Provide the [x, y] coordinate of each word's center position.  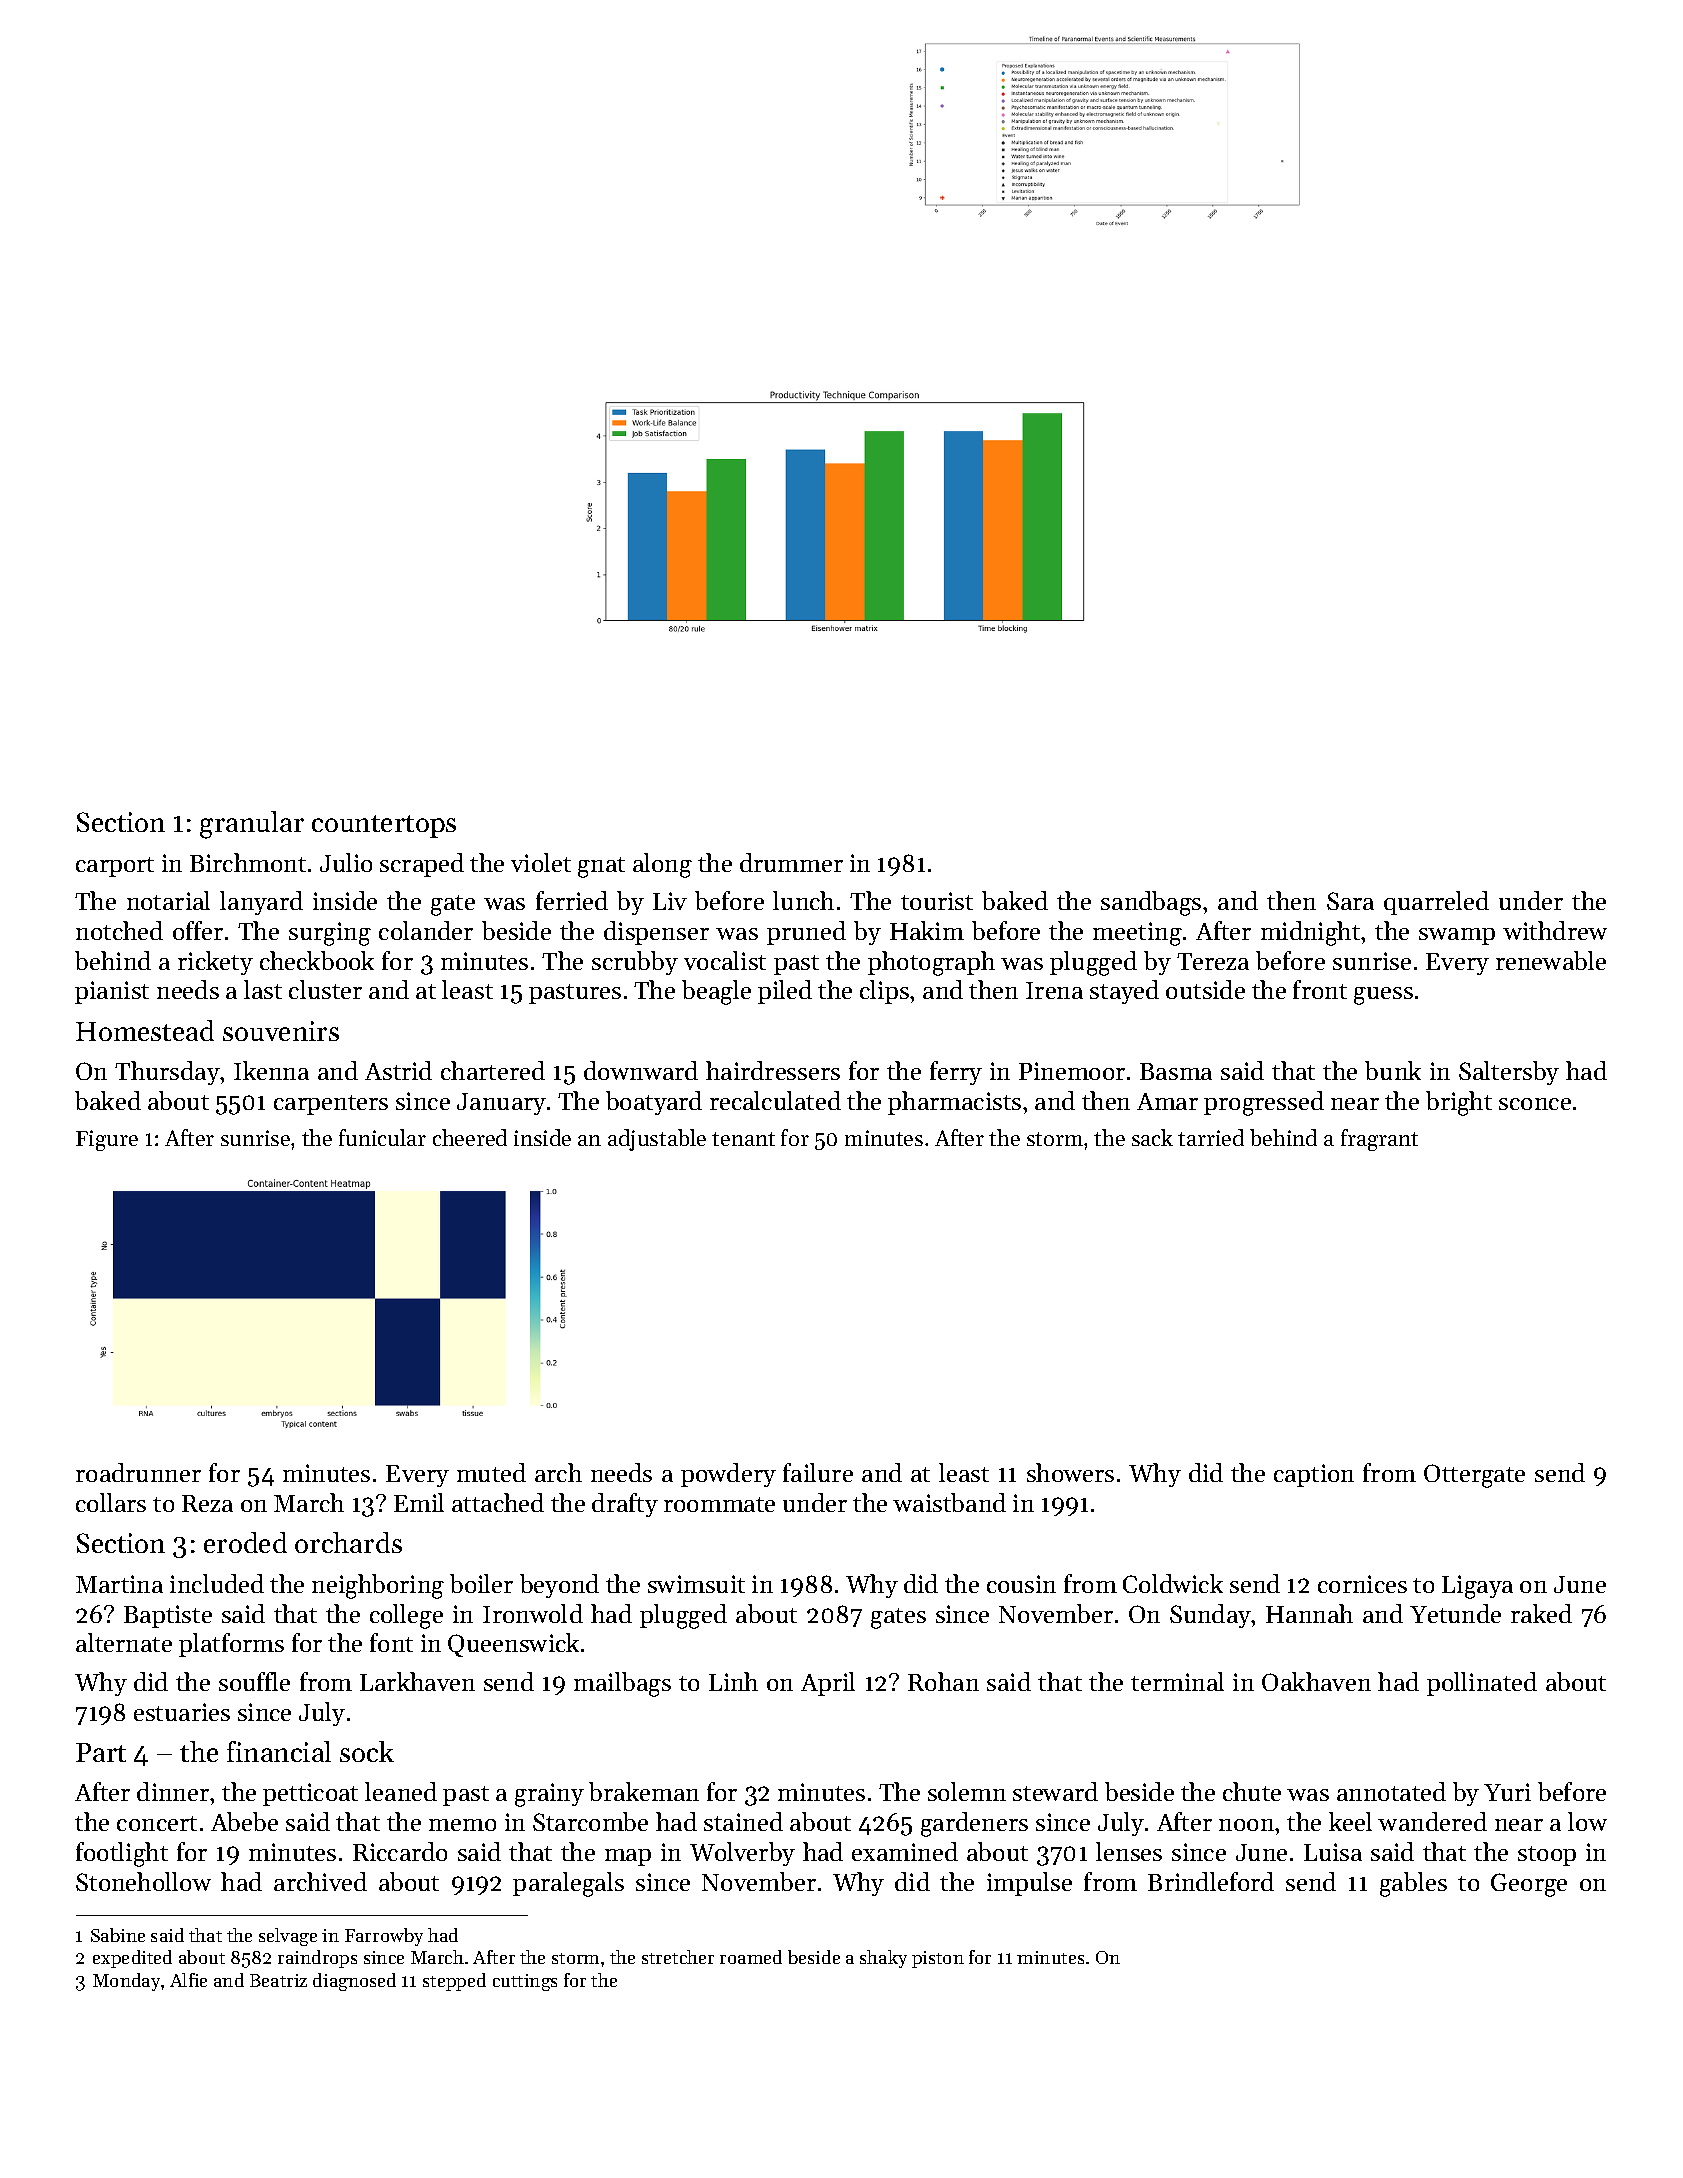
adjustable [657, 1140]
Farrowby [384, 1937]
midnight [1310, 933]
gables [1413, 1884]
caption [1314, 1475]
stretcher [678, 1957]
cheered [470, 1137]
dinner [173, 1791]
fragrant [1379, 1140]
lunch [803, 900]
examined [905, 1851]
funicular [382, 1137]
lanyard [261, 903]
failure [818, 1472]
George [1529, 1885]
